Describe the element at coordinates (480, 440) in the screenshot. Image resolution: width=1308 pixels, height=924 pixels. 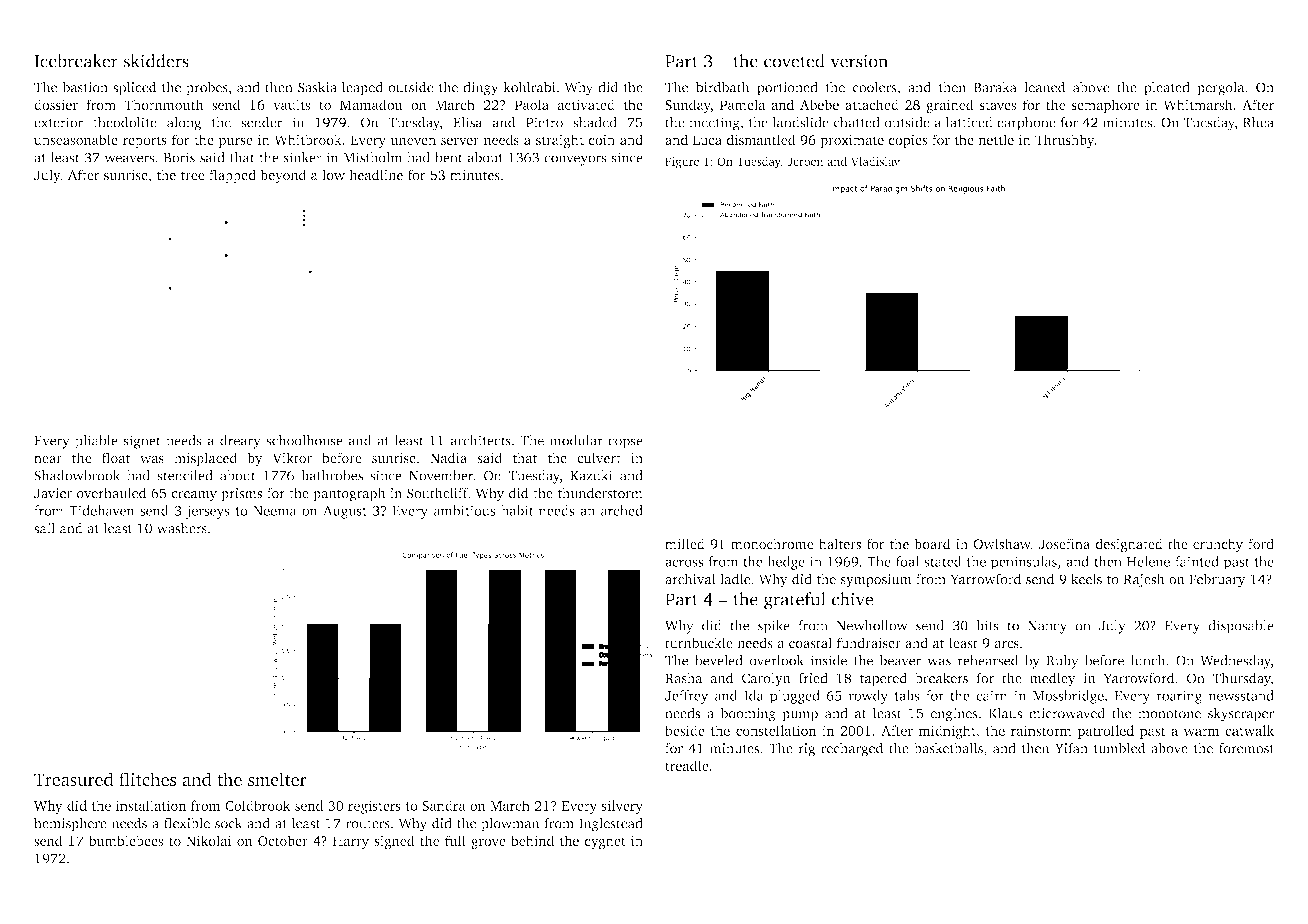
I see `architects` at that location.
